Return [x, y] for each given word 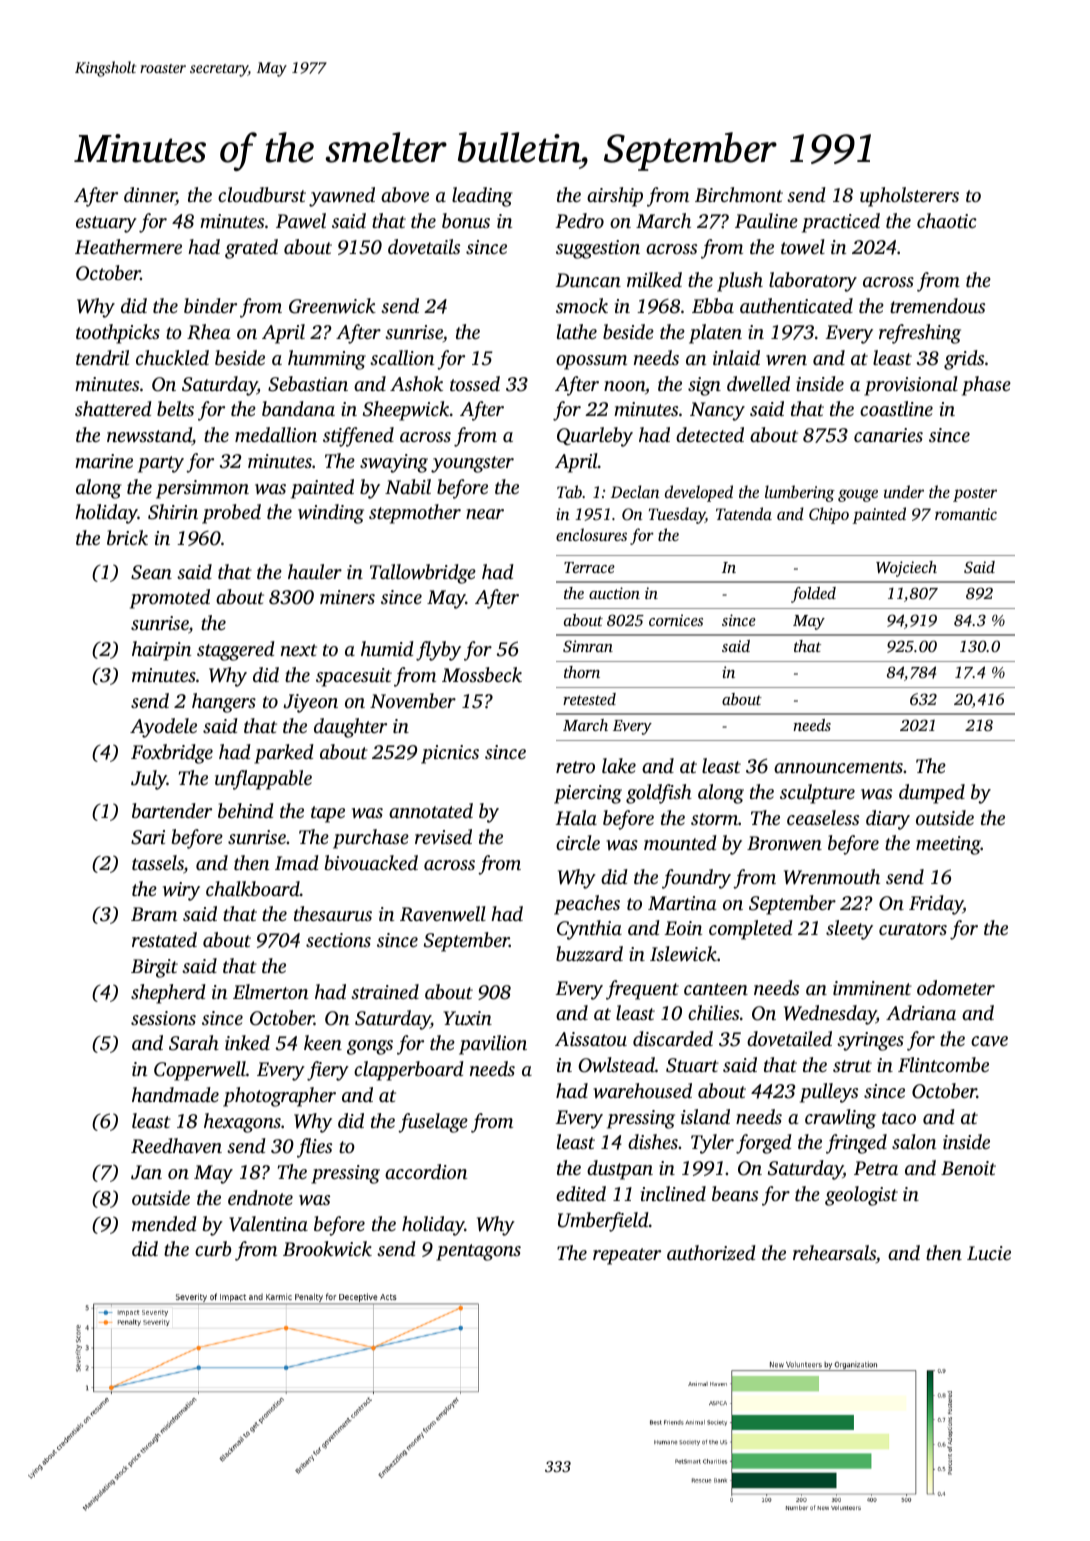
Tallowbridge [423, 574]
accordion [426, 1171]
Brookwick [327, 1248]
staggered [236, 651]
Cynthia [589, 930]
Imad [297, 862]
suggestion [598, 249]
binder [210, 305]
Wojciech [906, 569]
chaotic [947, 220]
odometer [956, 987]
